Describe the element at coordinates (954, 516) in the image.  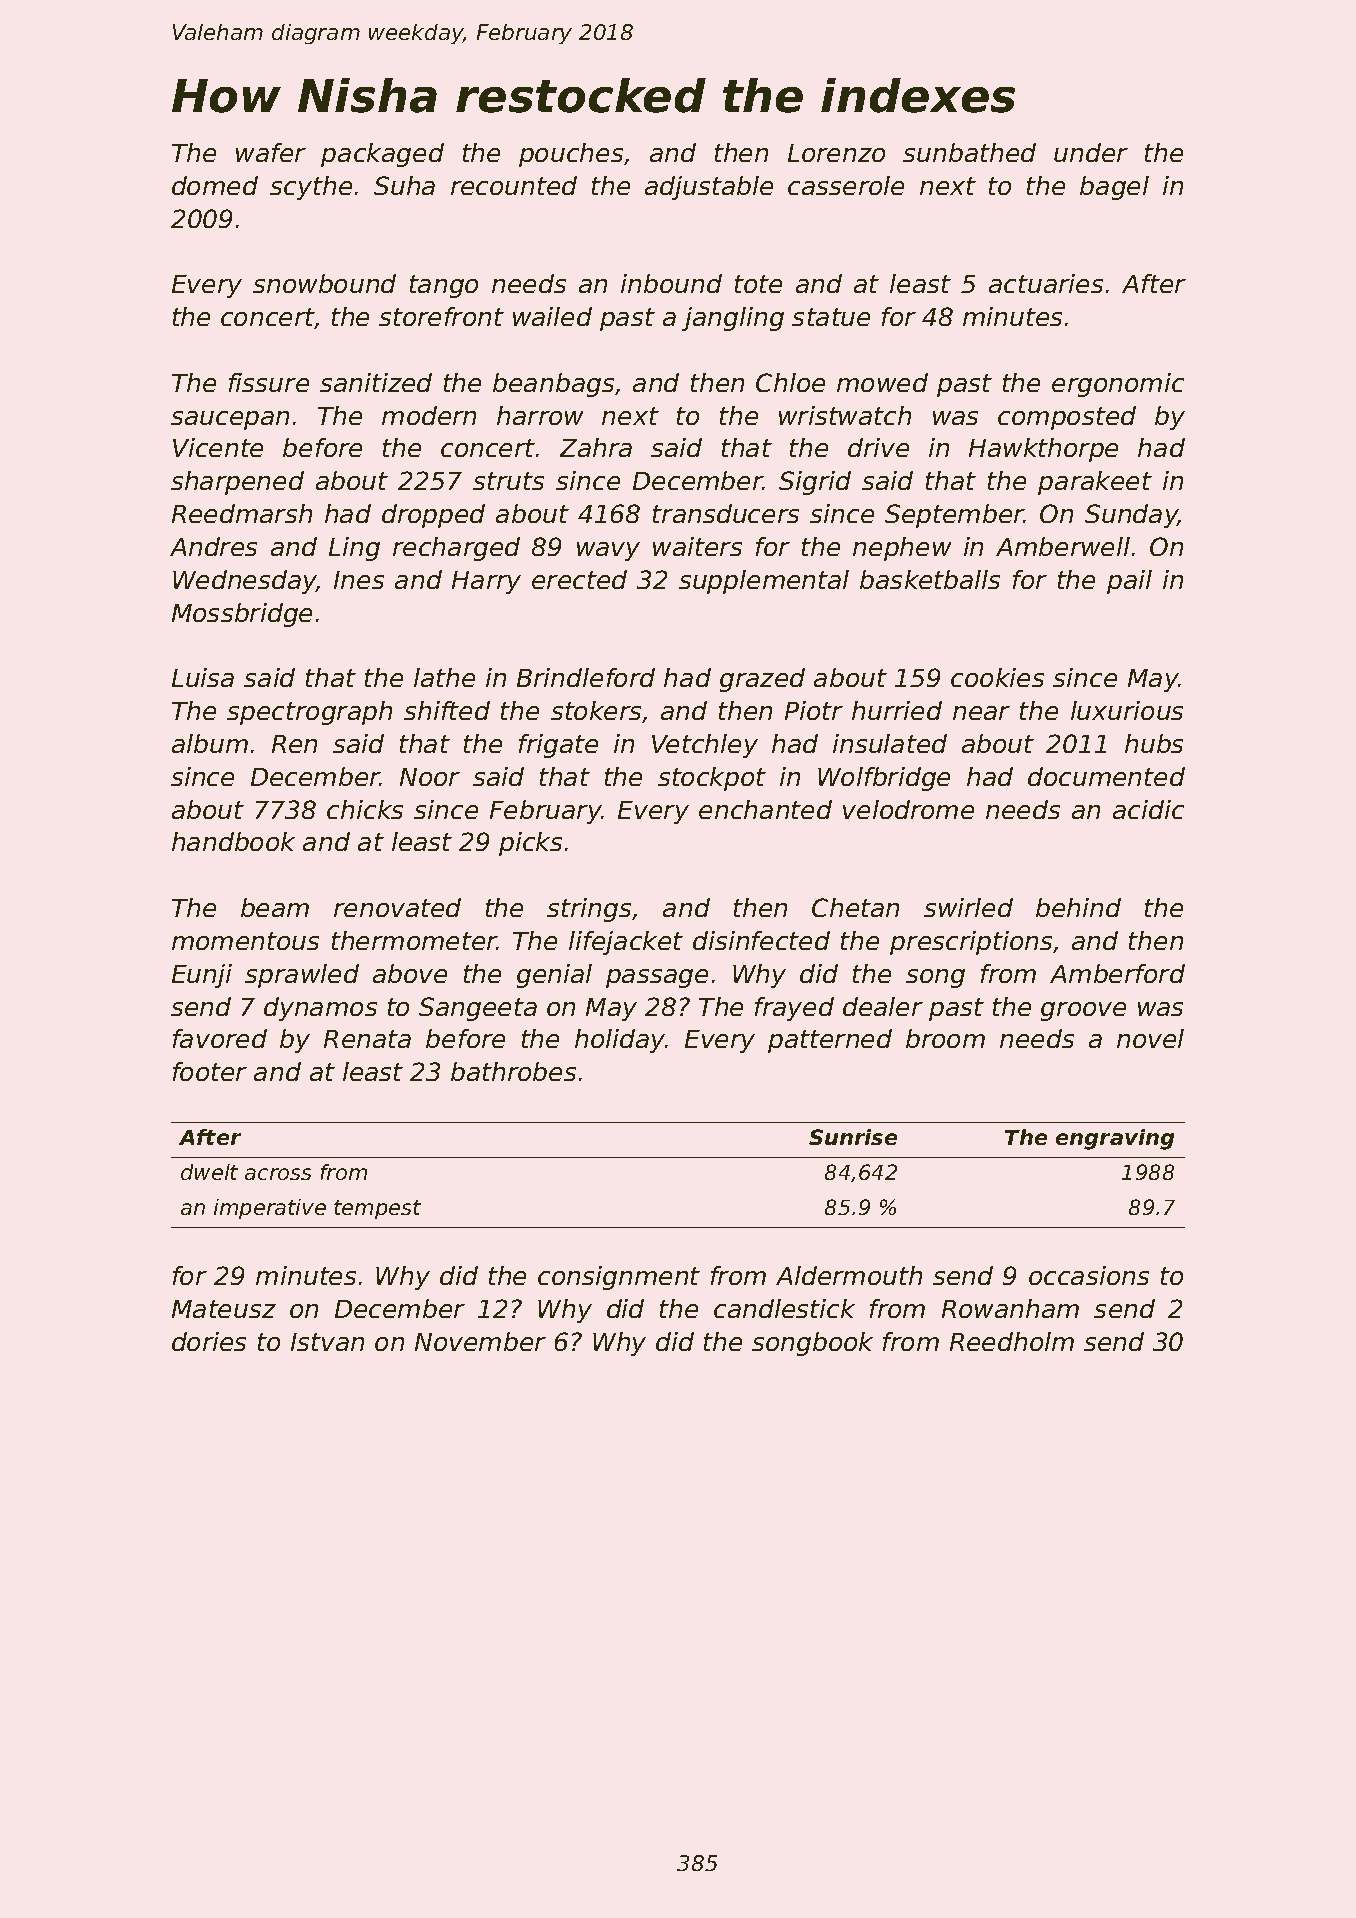
I see `September` at that location.
